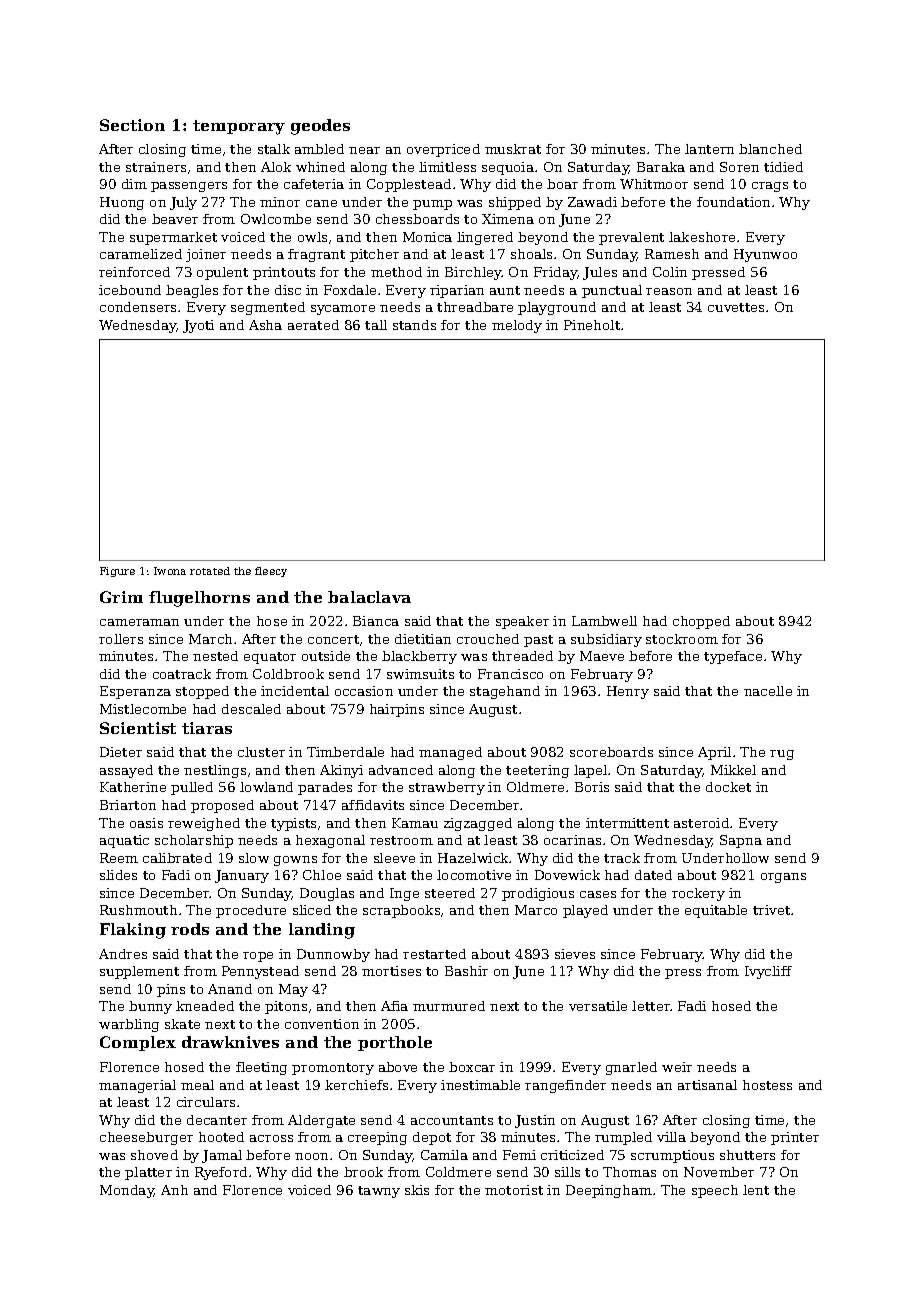 The height and width of the image is (1308, 924). Describe the element at coordinates (767, 1085) in the image. I see `hostess` at that location.
